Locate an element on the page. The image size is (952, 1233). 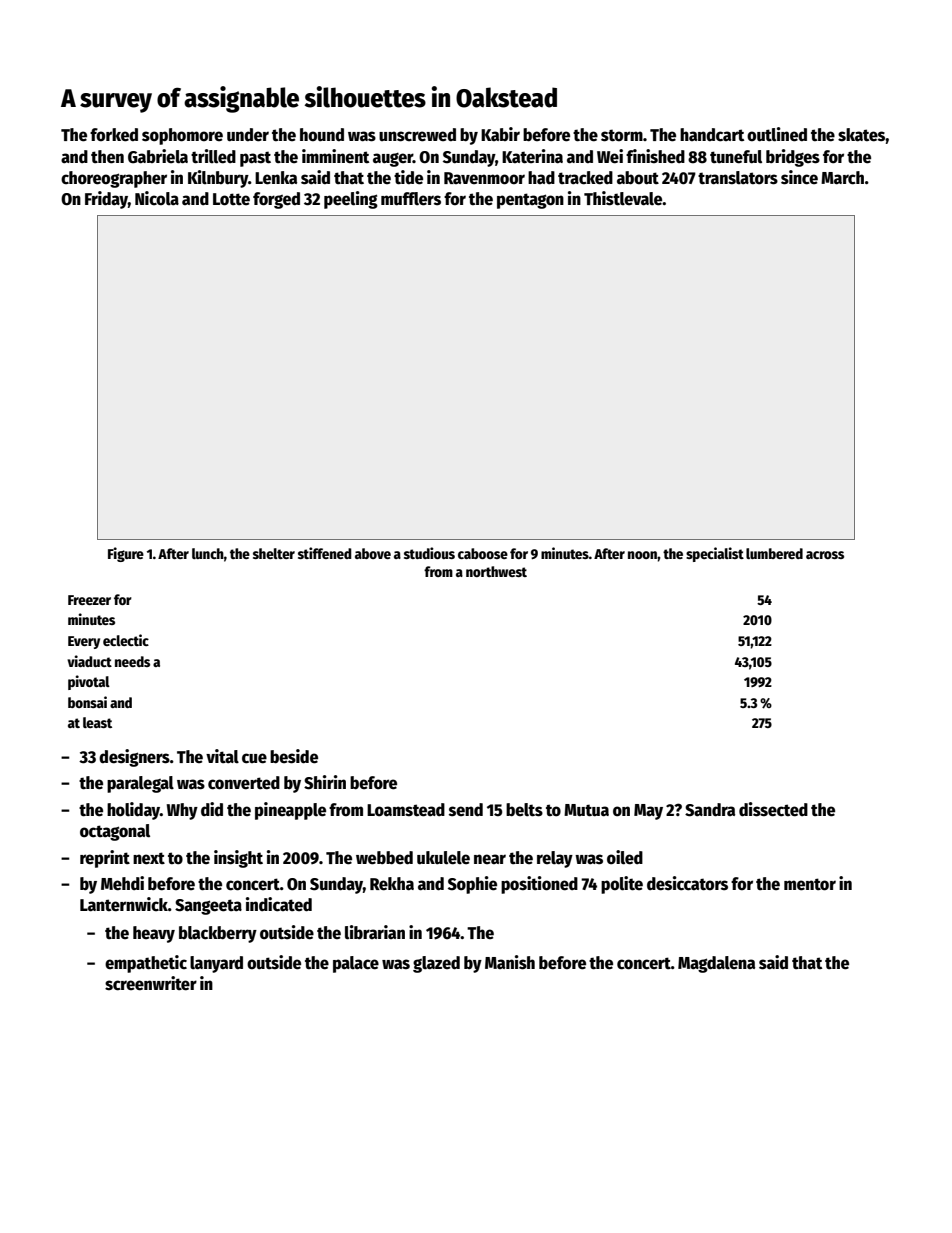
forked is located at coordinates (114, 135).
